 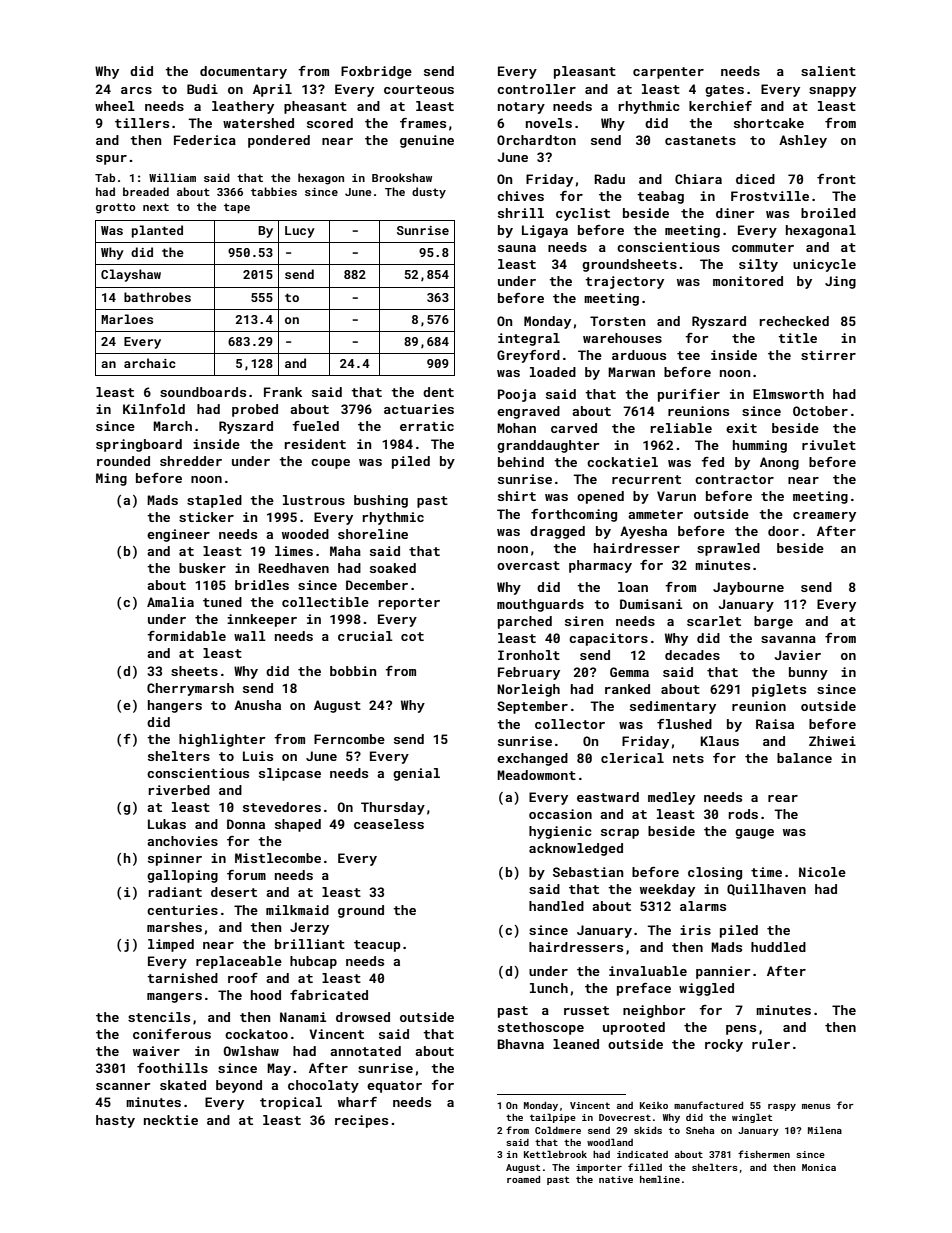 What do you see at coordinates (783, 798) in the screenshot?
I see `rear` at bounding box center [783, 798].
